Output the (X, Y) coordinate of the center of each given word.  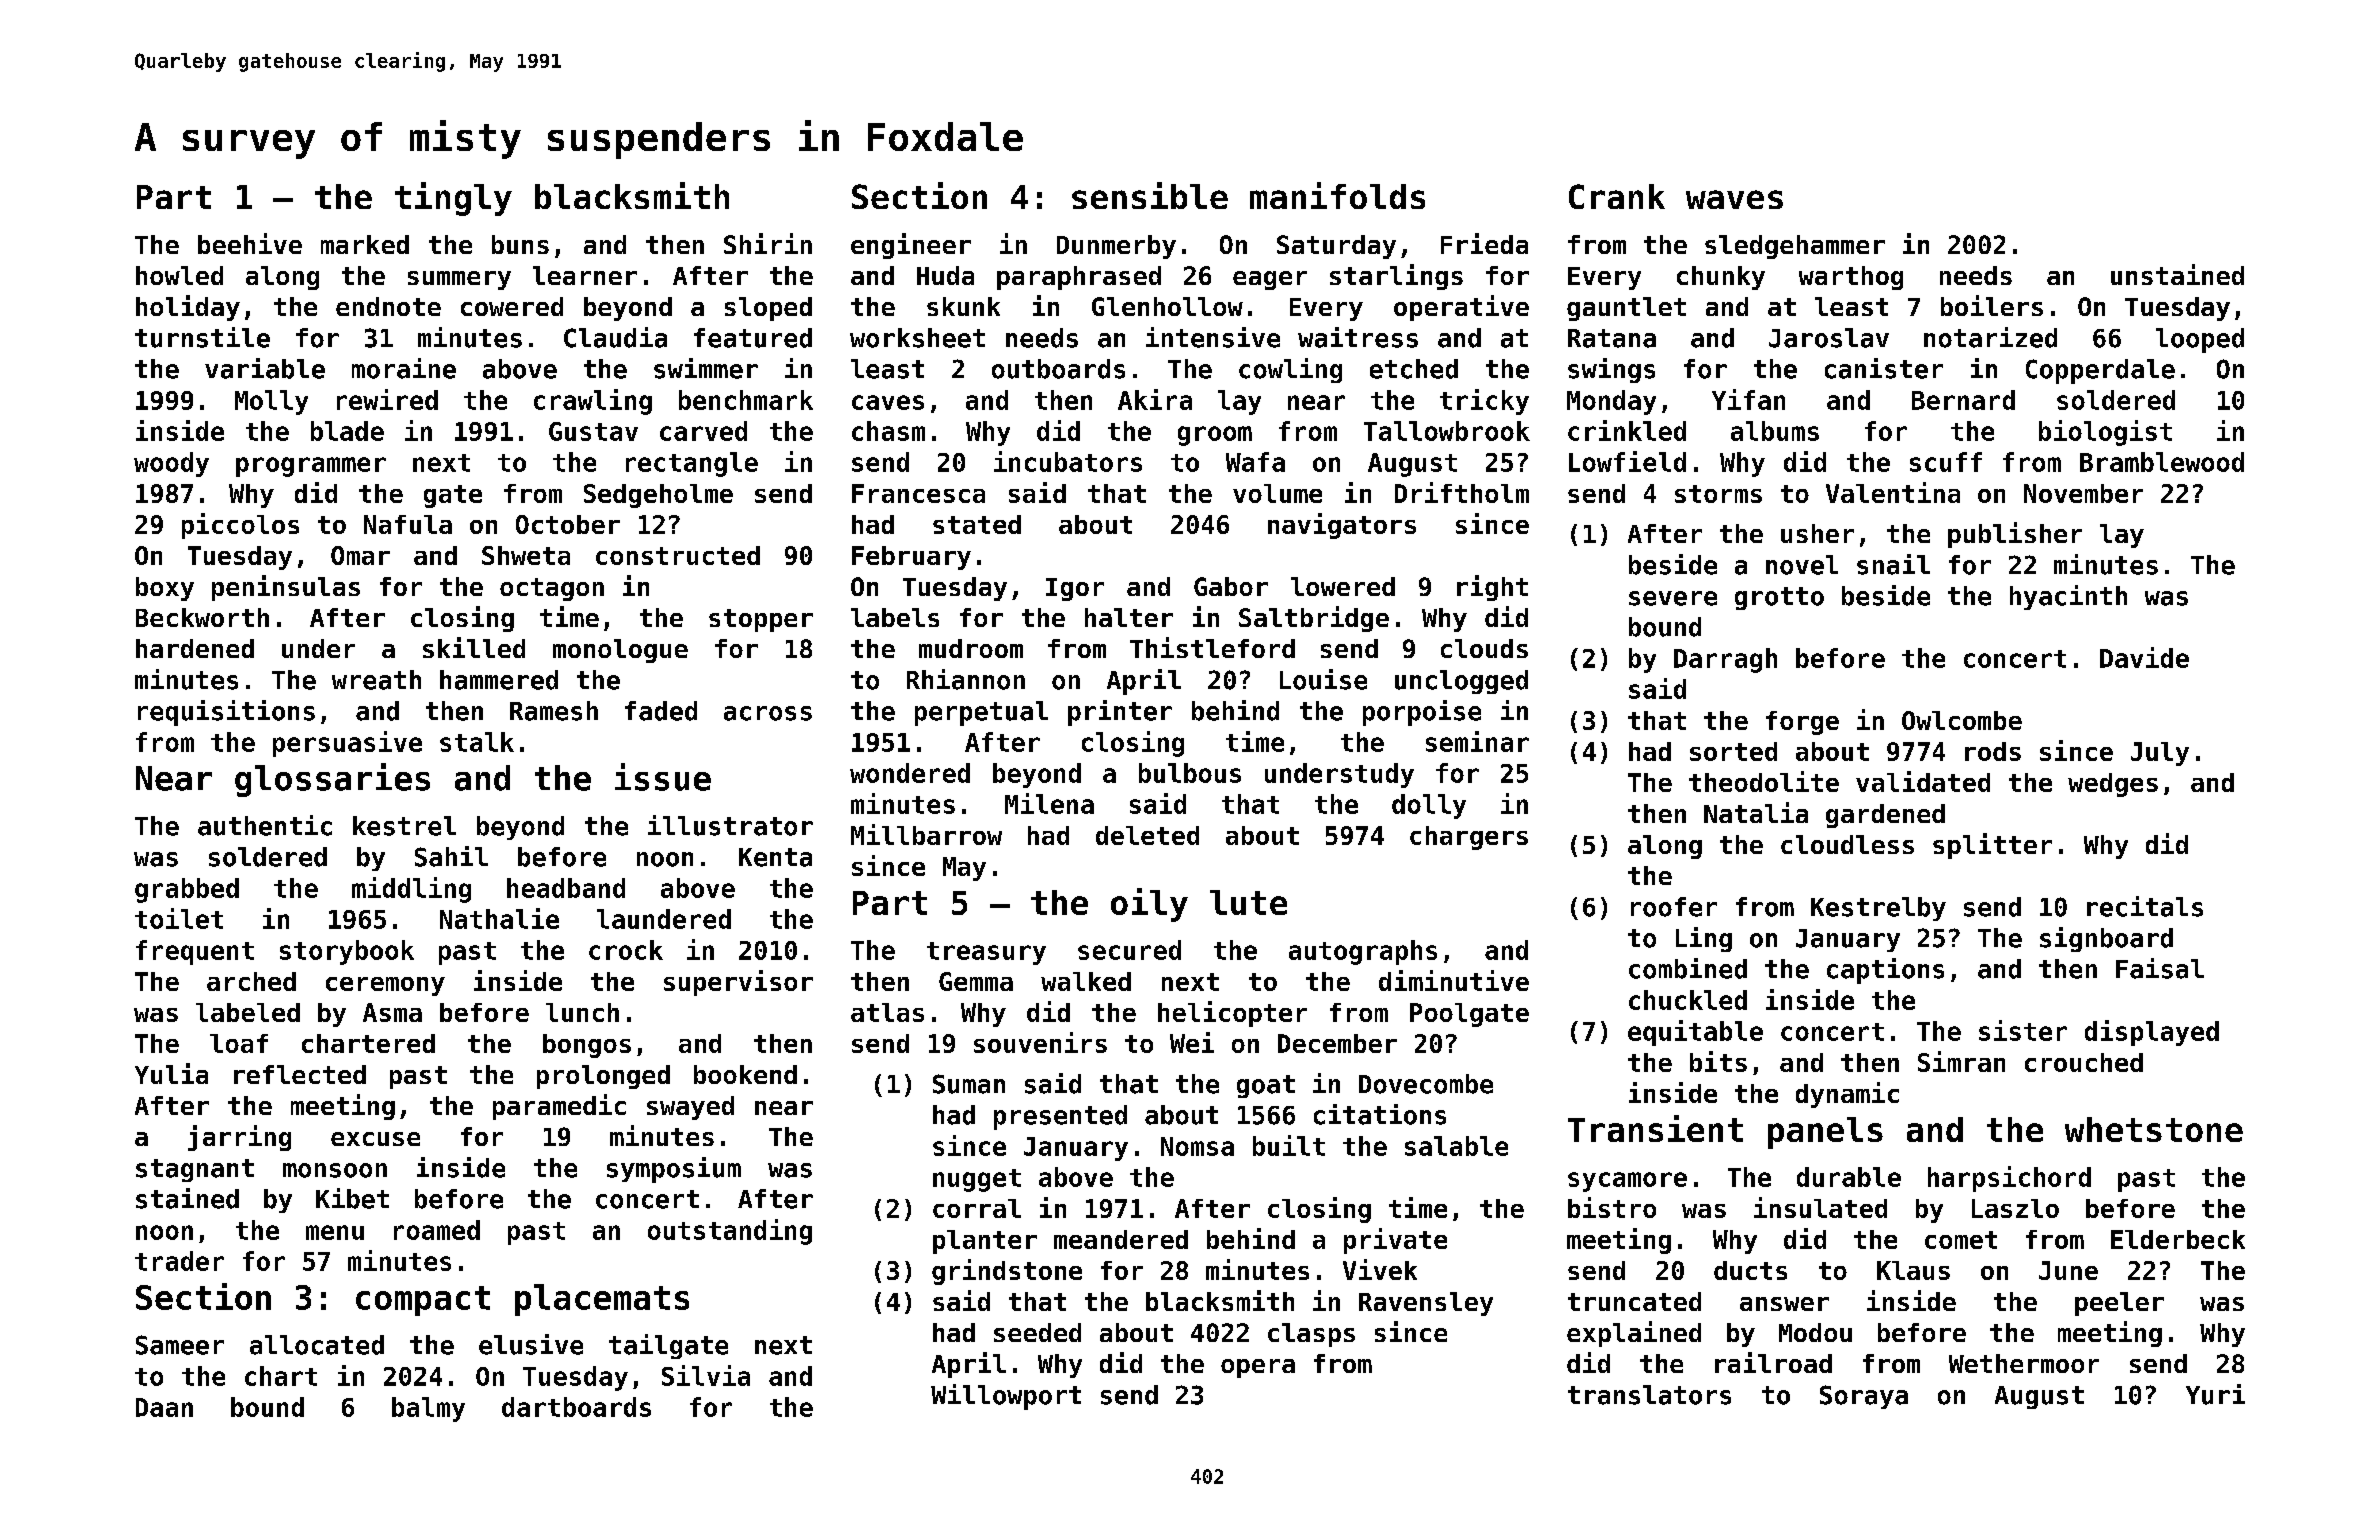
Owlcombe (1962, 720)
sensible (1150, 195)
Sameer (180, 1345)
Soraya (1864, 1397)
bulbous (1190, 773)
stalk (477, 742)
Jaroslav (1829, 338)
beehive (250, 243)
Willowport (1006, 1397)
